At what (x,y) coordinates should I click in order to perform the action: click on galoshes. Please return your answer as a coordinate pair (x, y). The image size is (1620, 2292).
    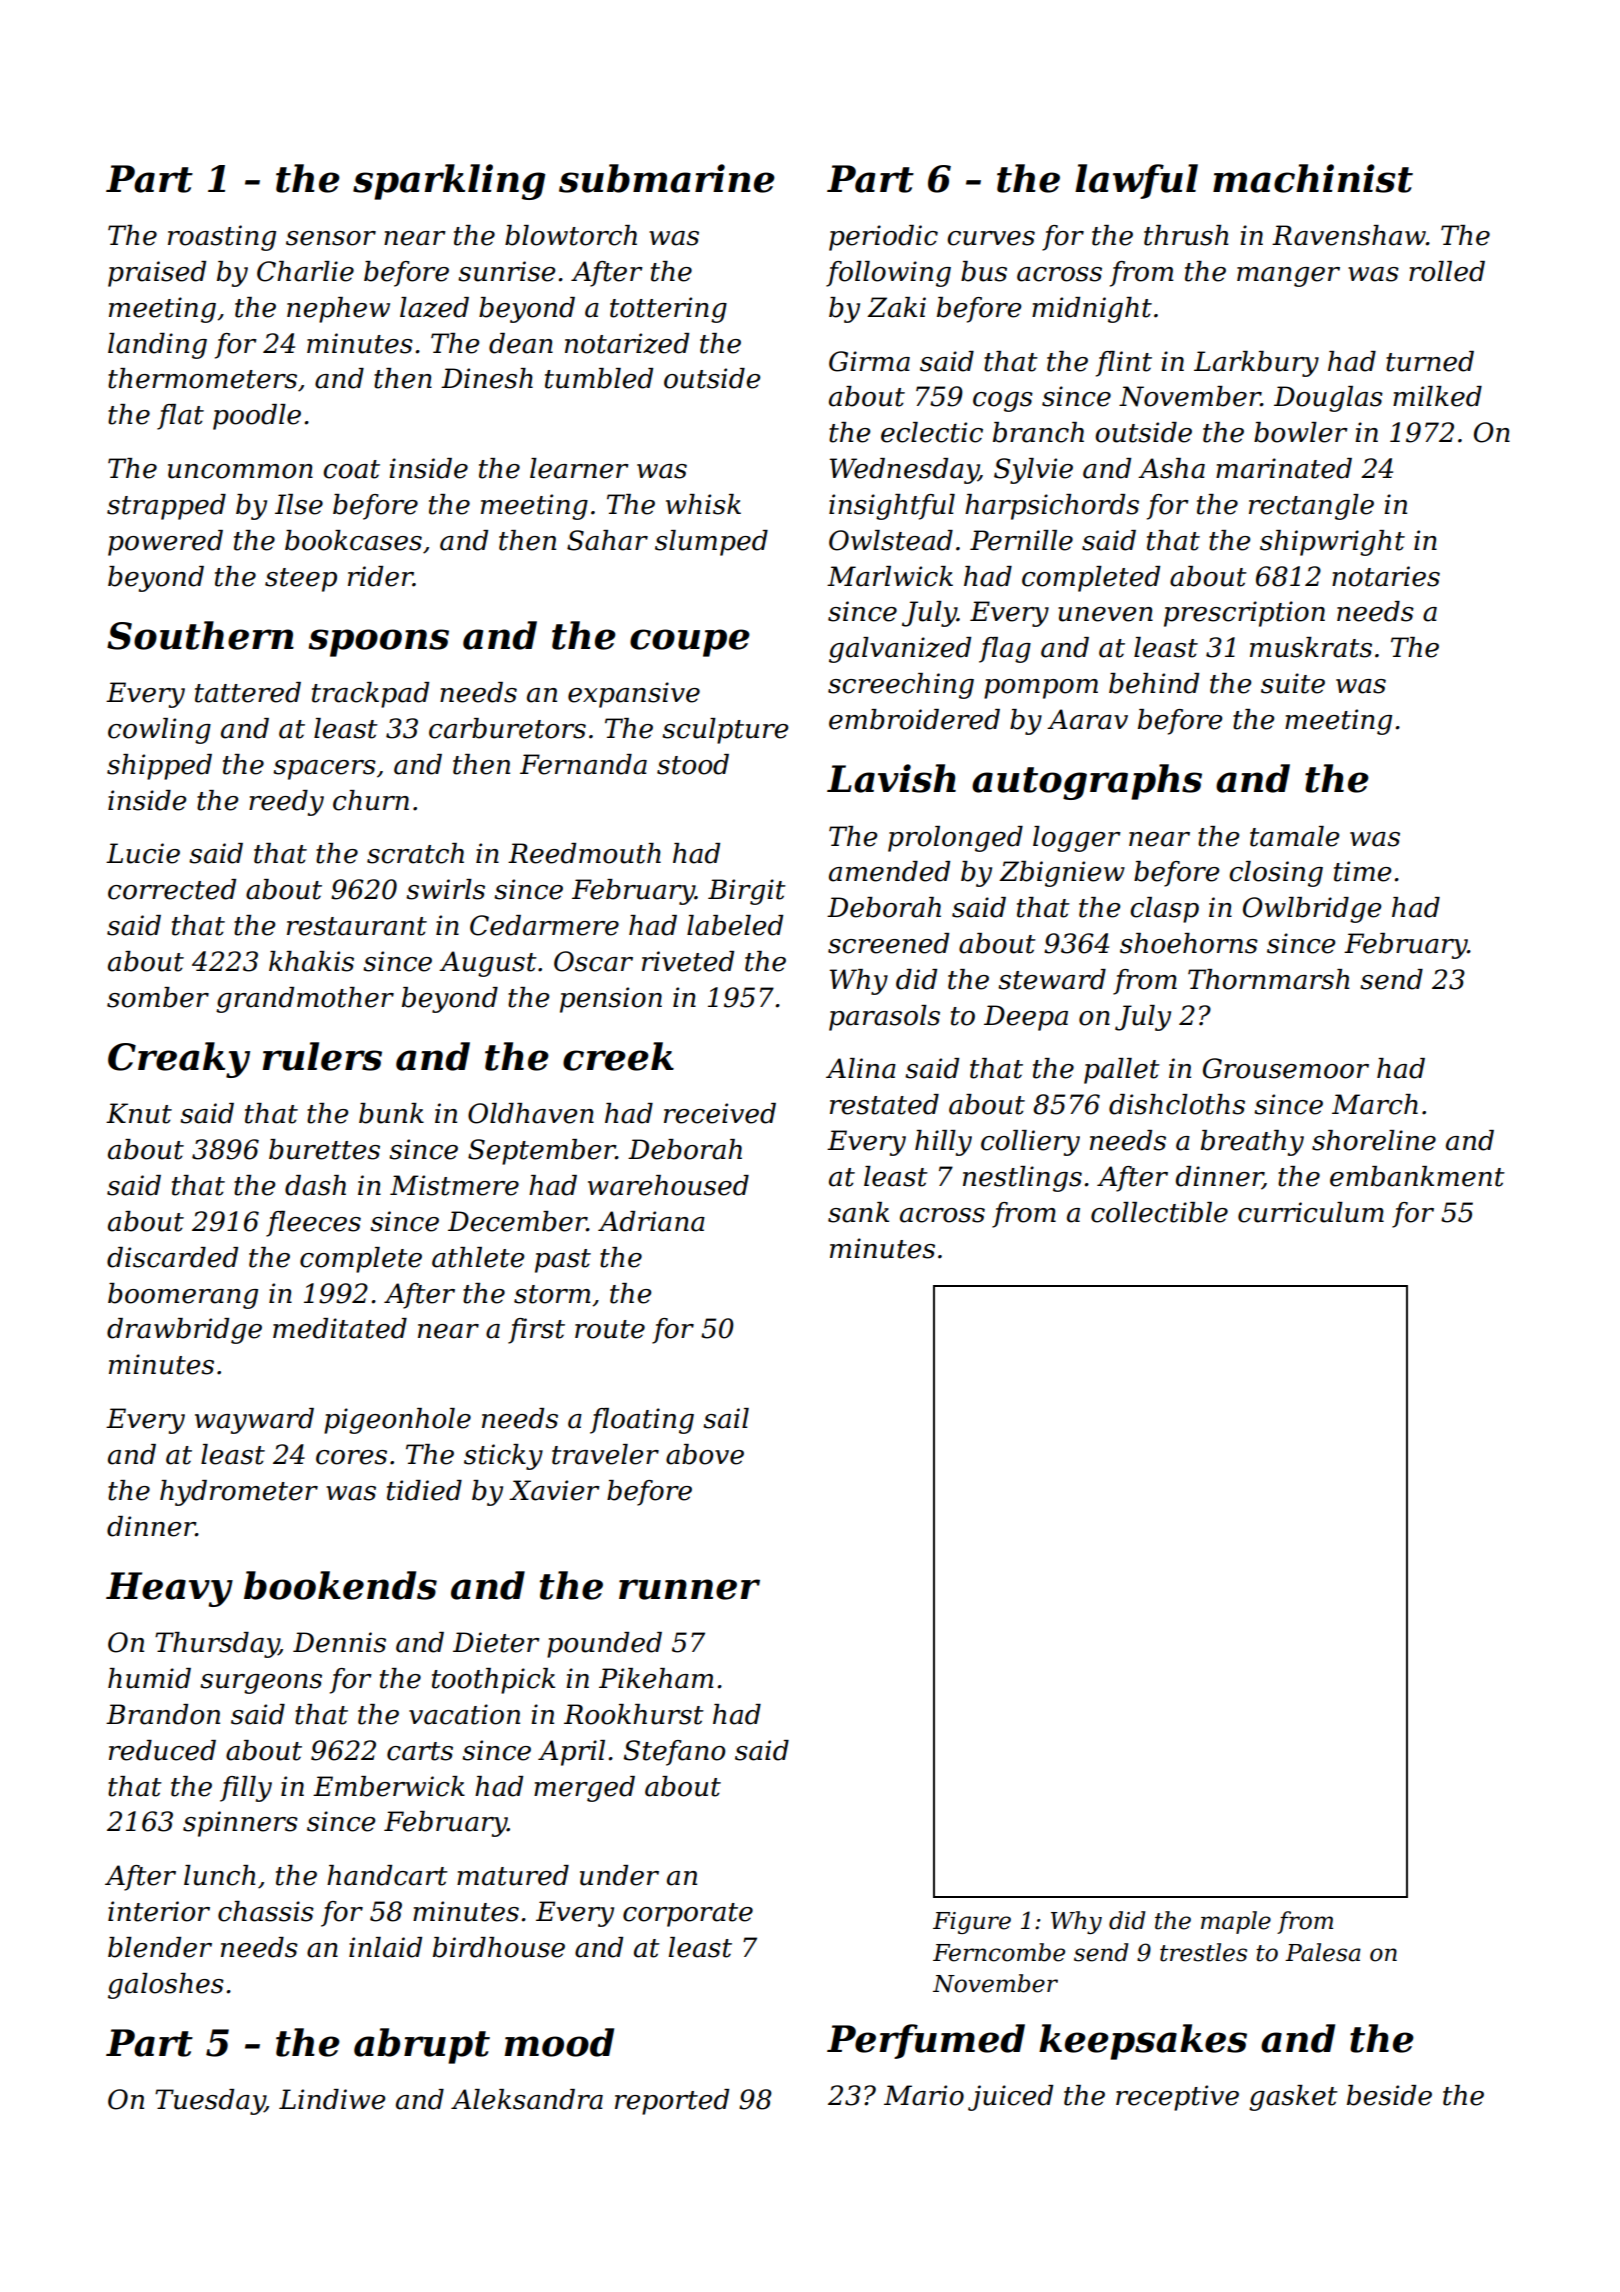
    Looking at the image, I should click on (166, 1986).
